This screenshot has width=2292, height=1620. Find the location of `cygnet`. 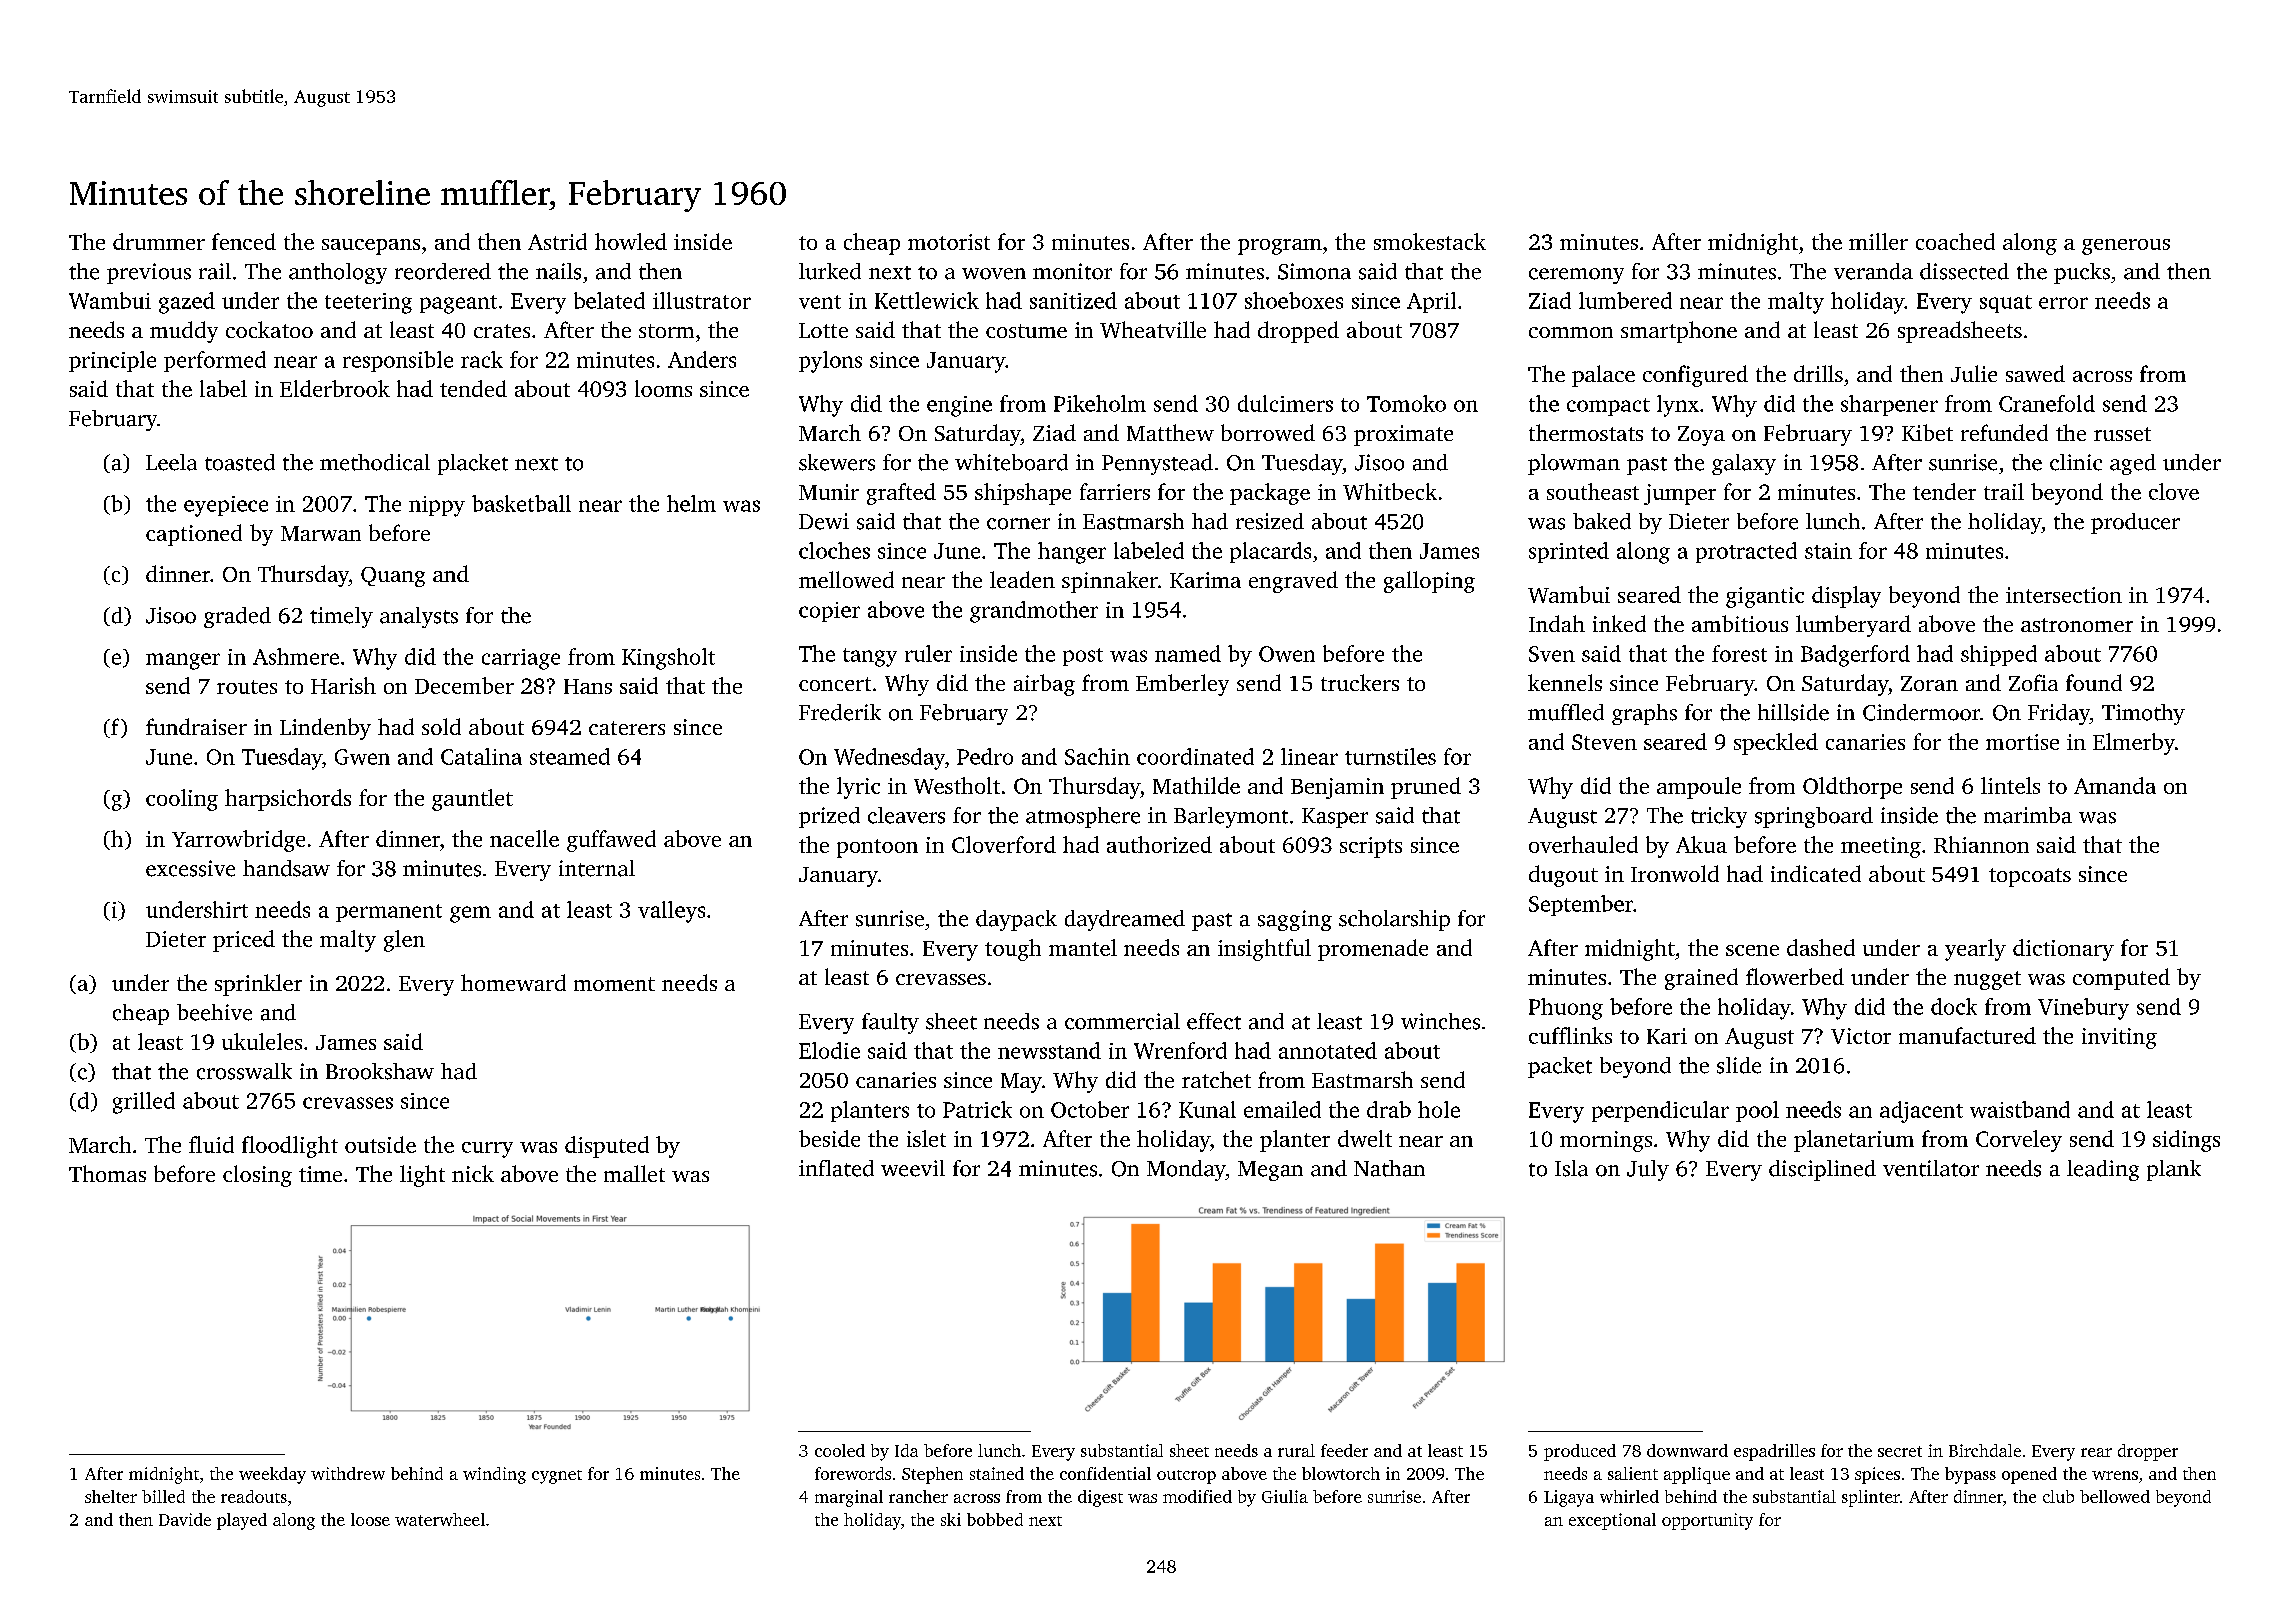

cygnet is located at coordinates (557, 1477).
